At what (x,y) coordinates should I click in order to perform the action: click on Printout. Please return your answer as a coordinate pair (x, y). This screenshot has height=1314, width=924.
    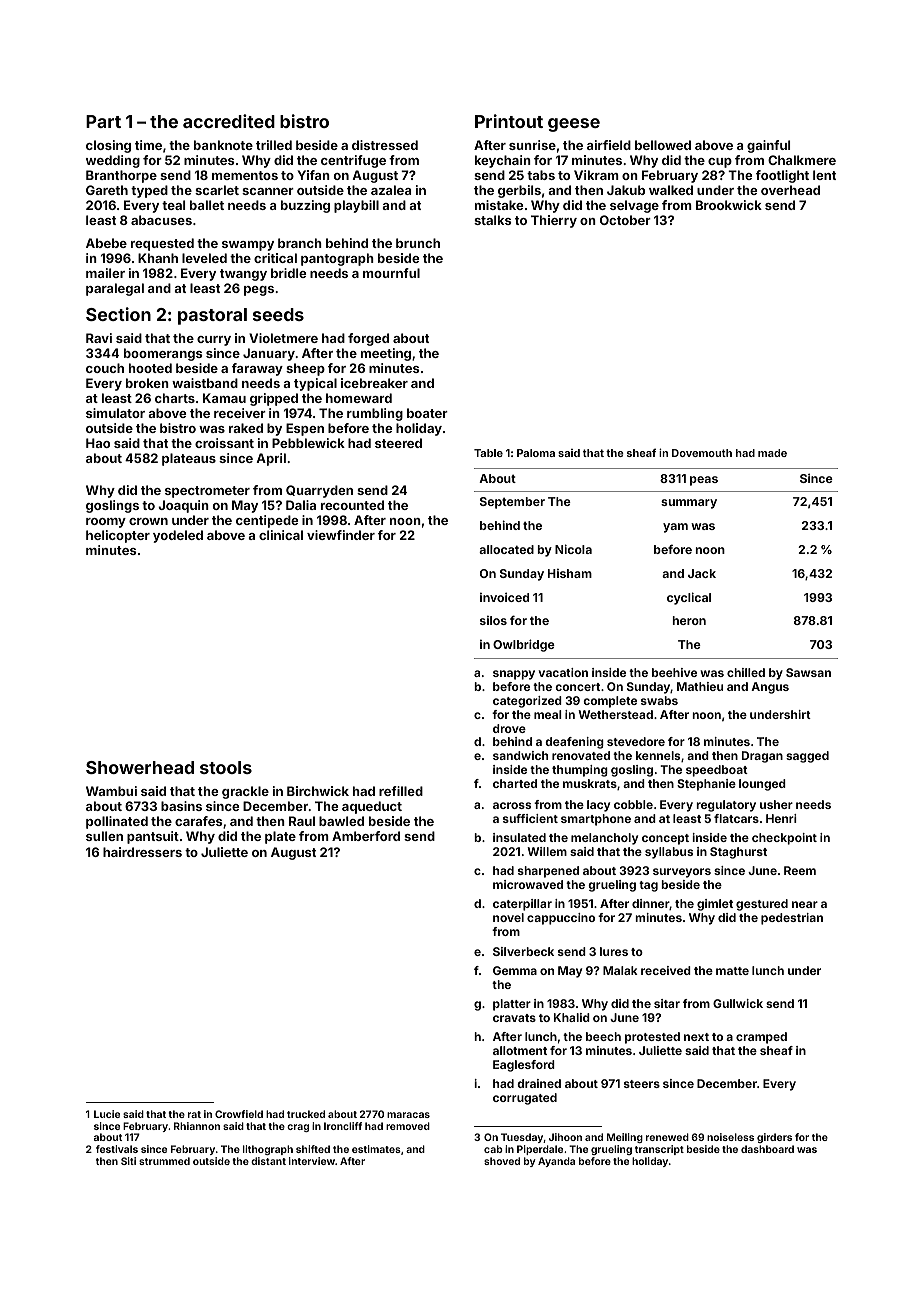
    Looking at the image, I should click on (509, 121).
